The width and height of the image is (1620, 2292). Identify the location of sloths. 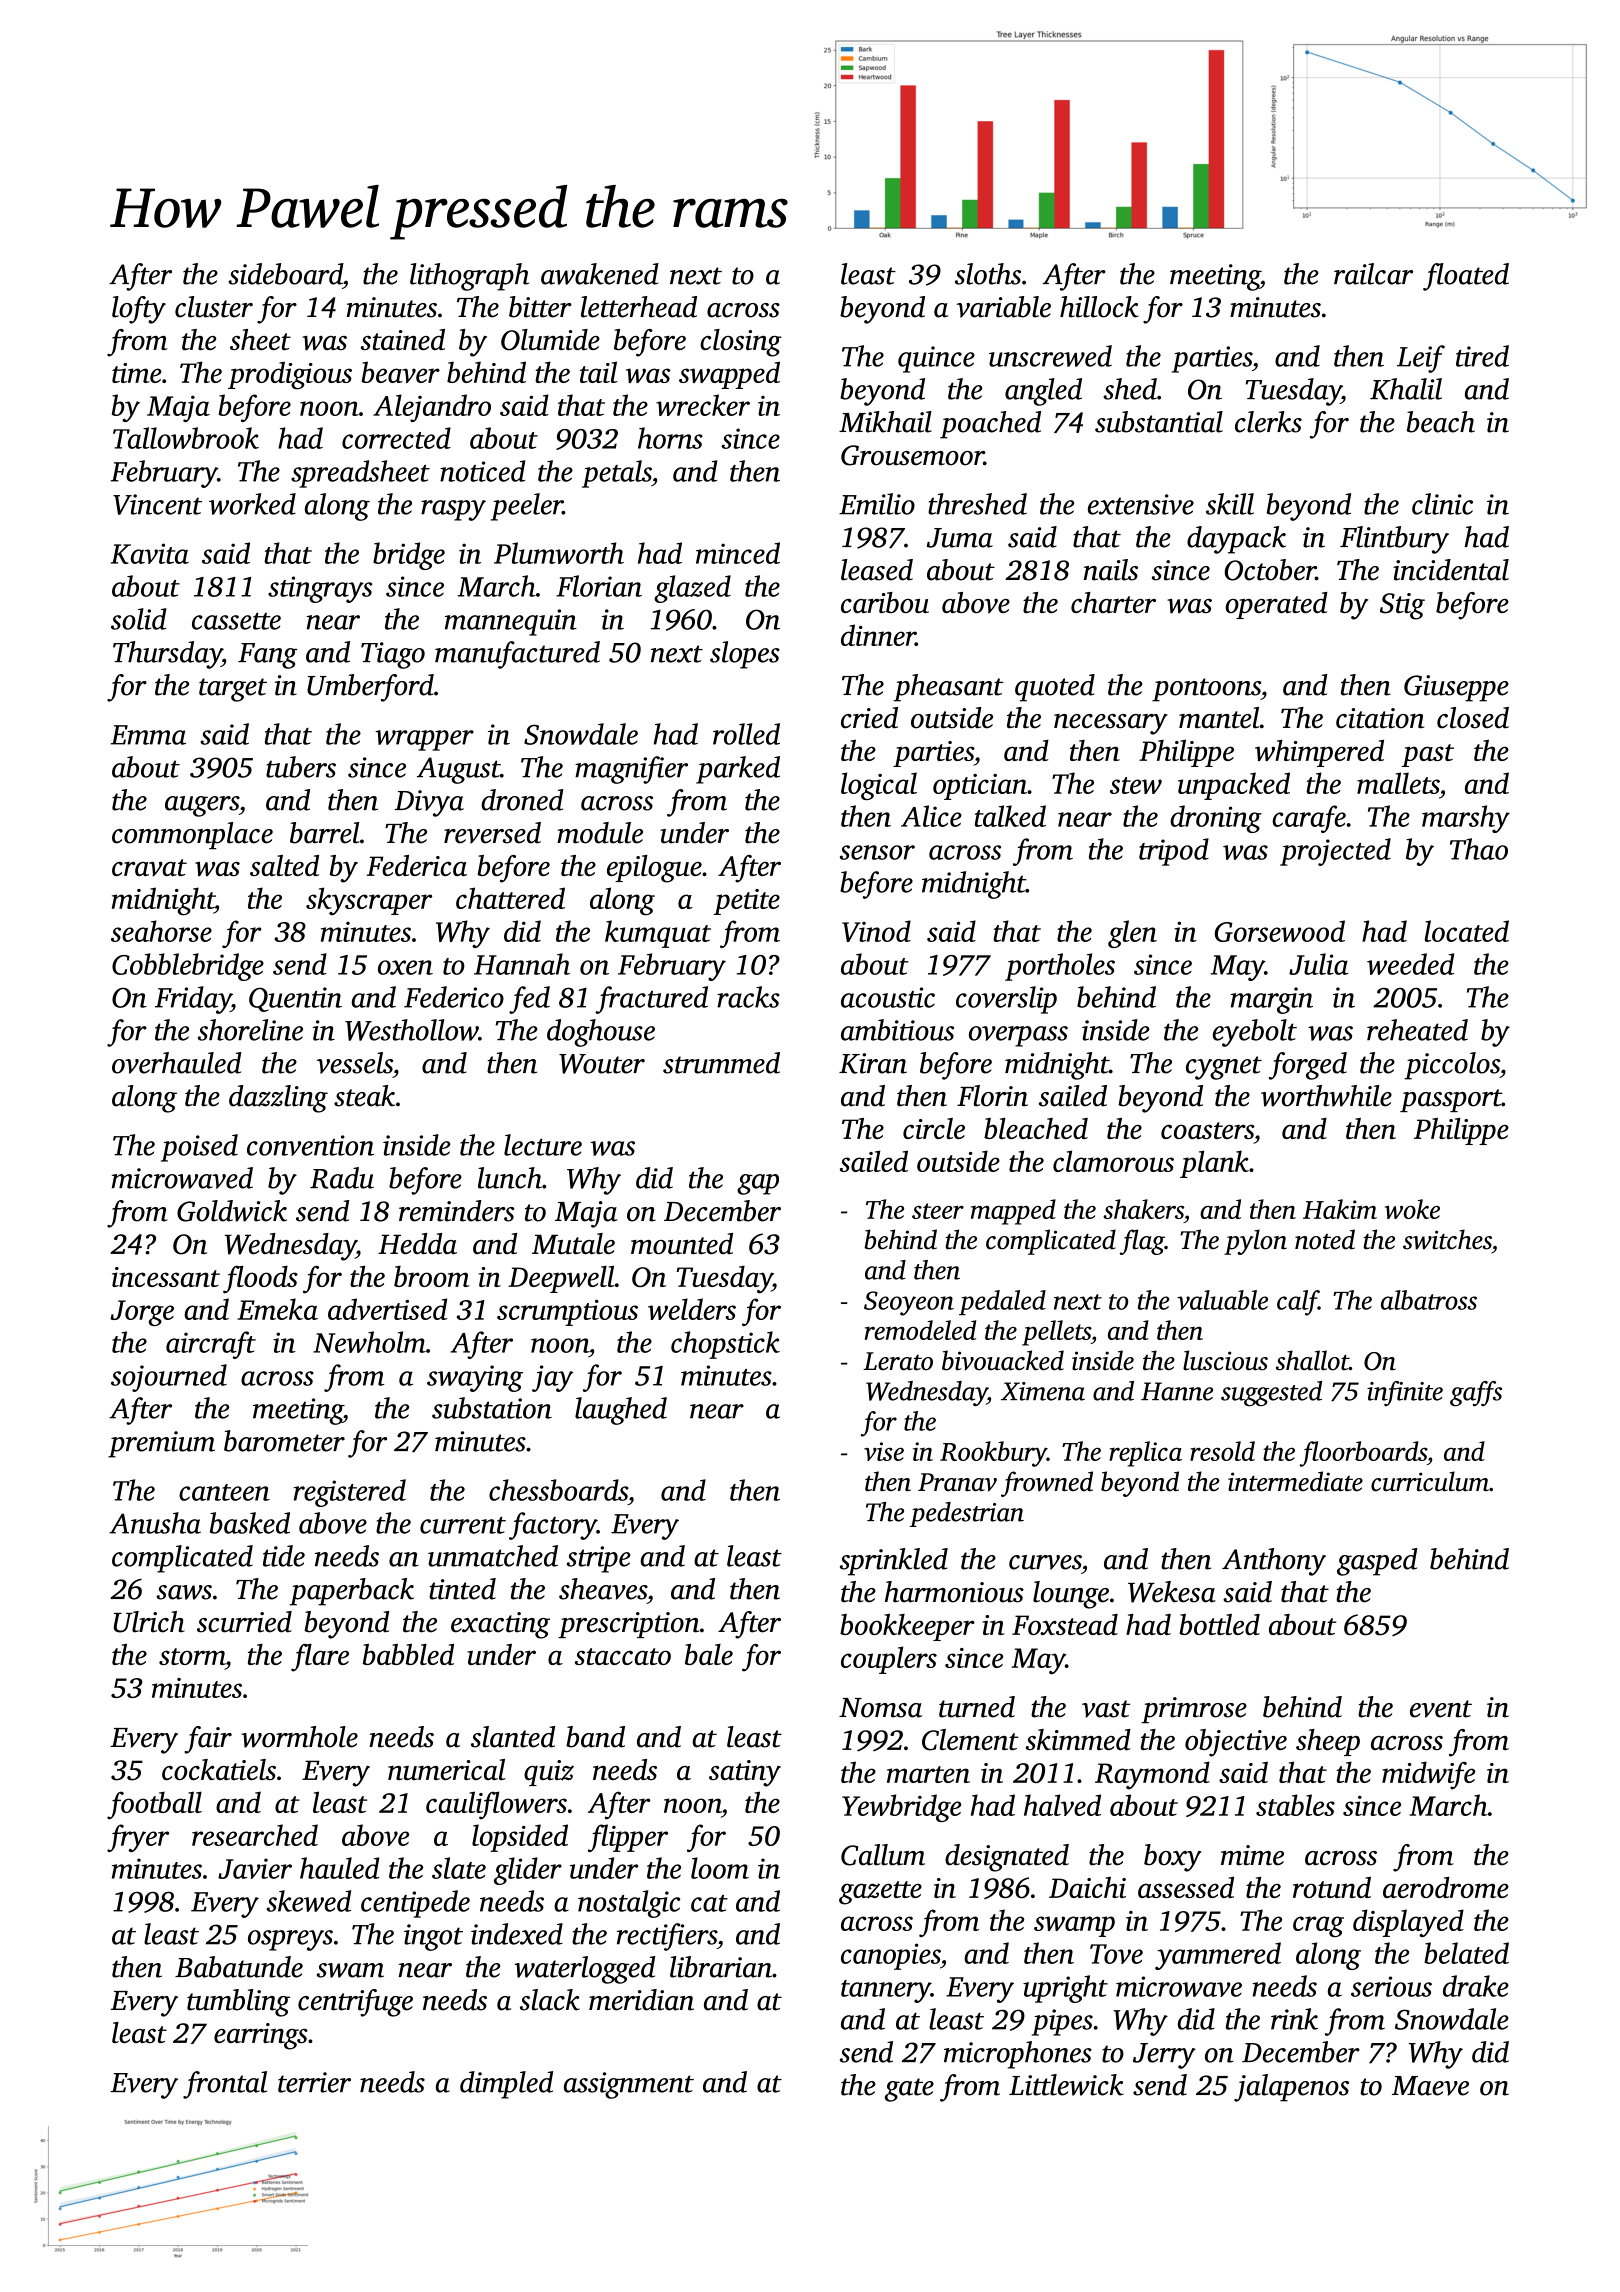
(988, 274).
